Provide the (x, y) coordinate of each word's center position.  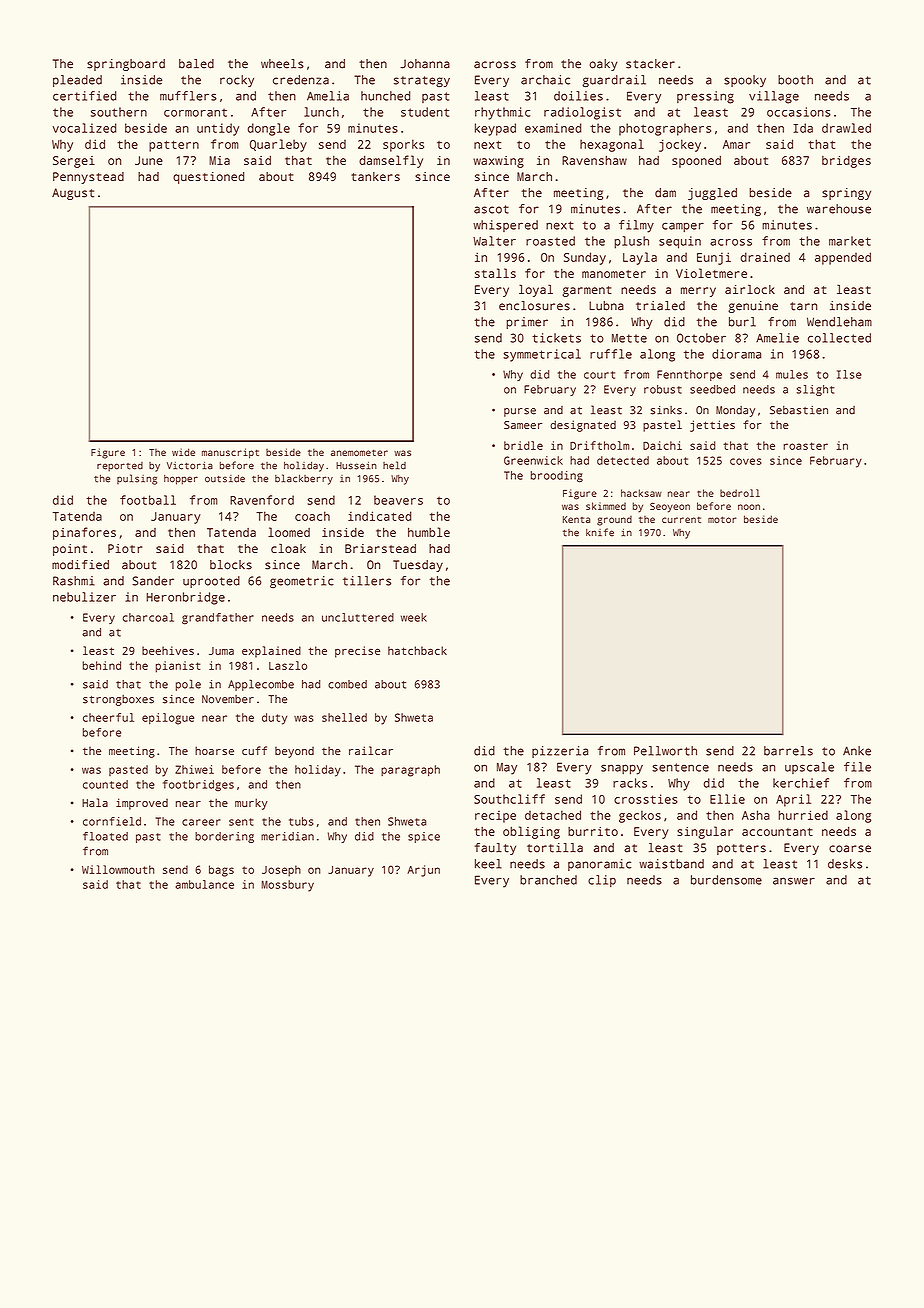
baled (196, 64)
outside (225, 479)
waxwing (498, 162)
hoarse (214, 750)
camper (683, 227)
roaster (805, 446)
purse (520, 412)
